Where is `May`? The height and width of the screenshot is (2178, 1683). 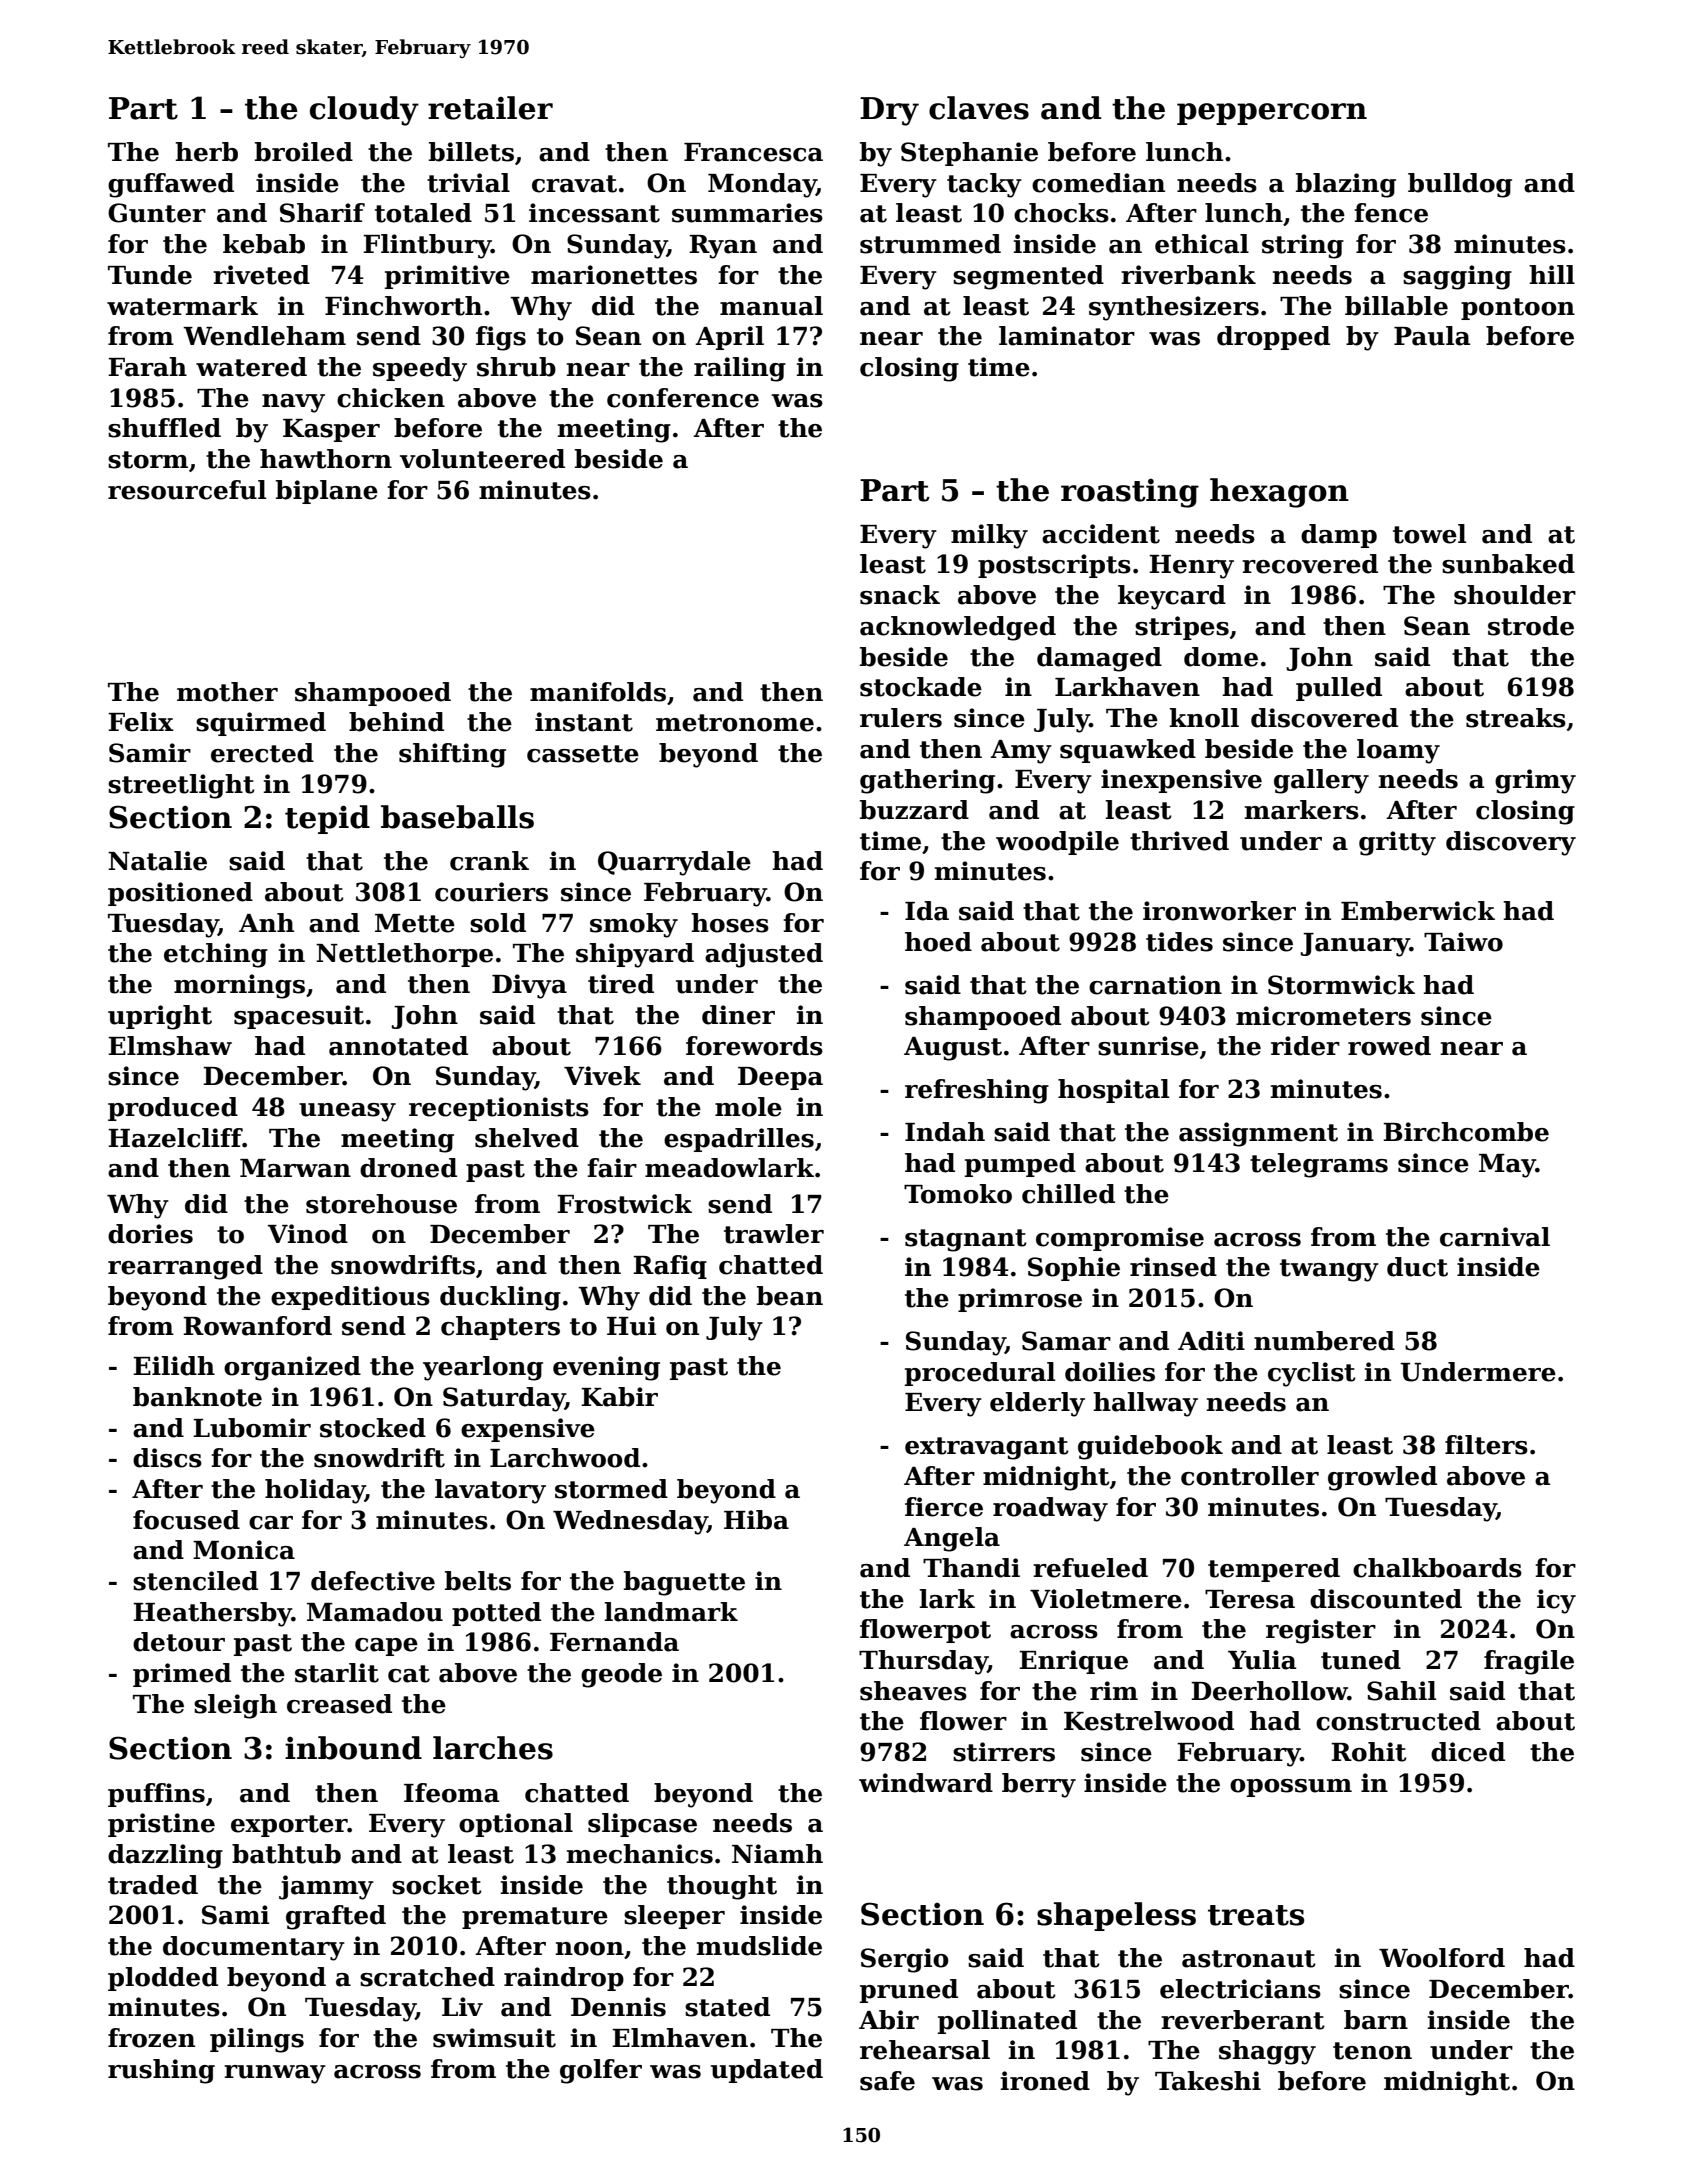 May is located at coordinates (1507, 1166).
